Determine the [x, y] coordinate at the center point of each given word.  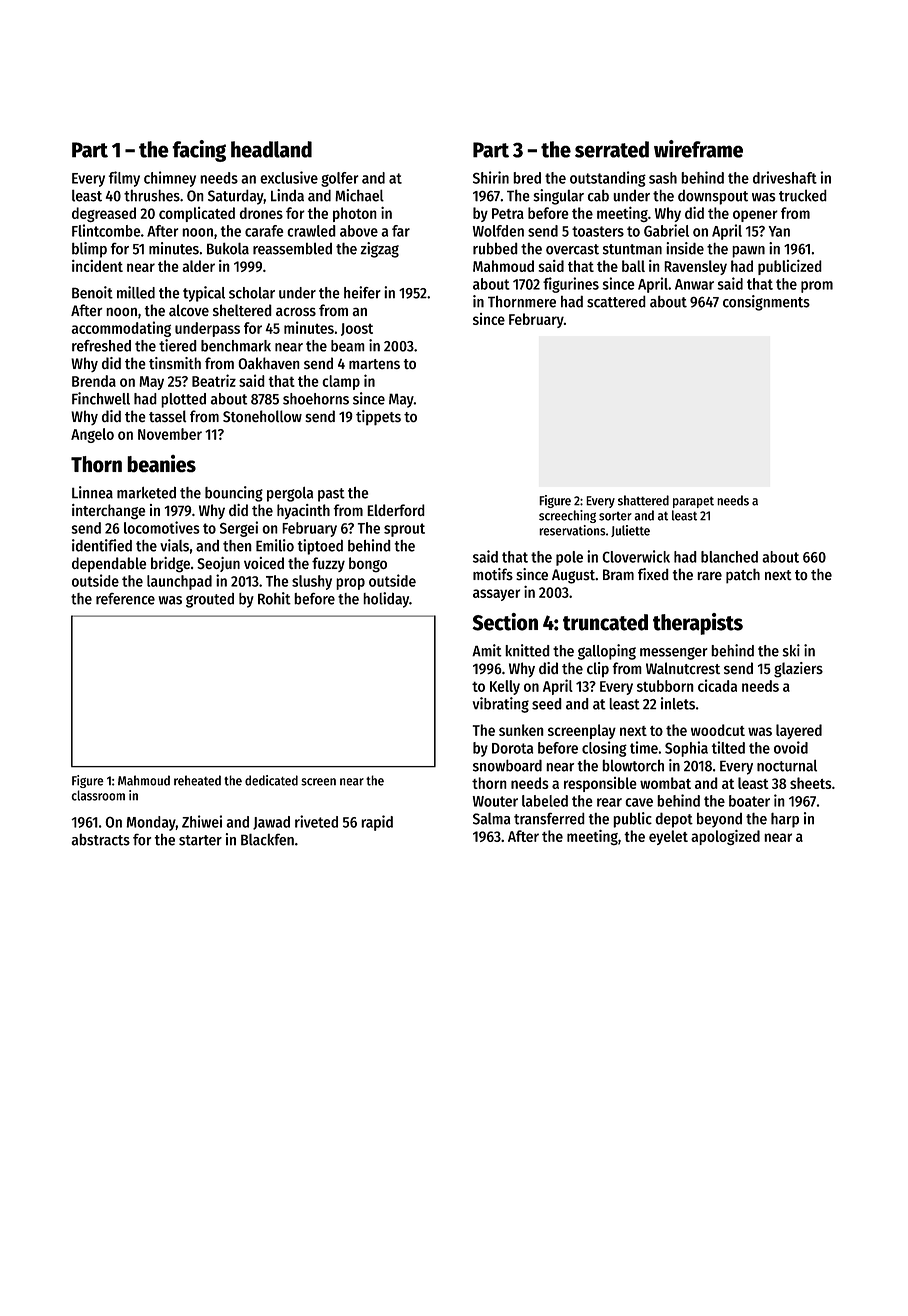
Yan [779, 231]
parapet [693, 502]
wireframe [698, 149]
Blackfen [267, 839]
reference [125, 599]
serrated [612, 149]
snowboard [507, 765]
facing [199, 151]
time [644, 747]
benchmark [236, 346]
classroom [98, 795]
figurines [571, 285]
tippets [378, 418]
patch [743, 576]
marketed [146, 493]
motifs [493, 574]
